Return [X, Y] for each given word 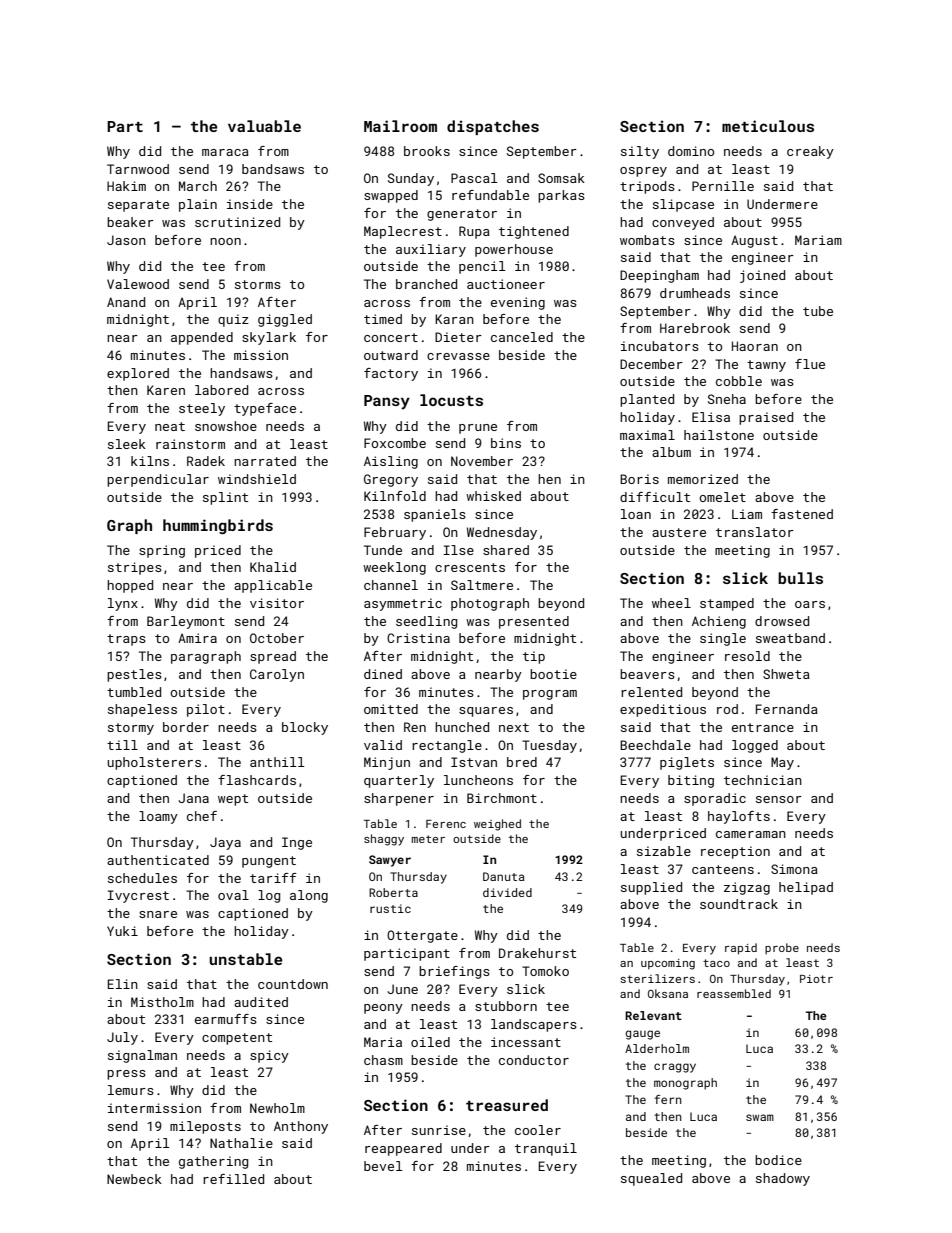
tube [818, 311]
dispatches [493, 127]
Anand [126, 302]
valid [383, 745]
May [782, 763]
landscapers [534, 1025]
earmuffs [226, 1019]
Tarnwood [138, 169]
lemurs [131, 1090]
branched [426, 284]
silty [640, 152]
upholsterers [154, 763]
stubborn [506, 1006]
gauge [642, 1035]
